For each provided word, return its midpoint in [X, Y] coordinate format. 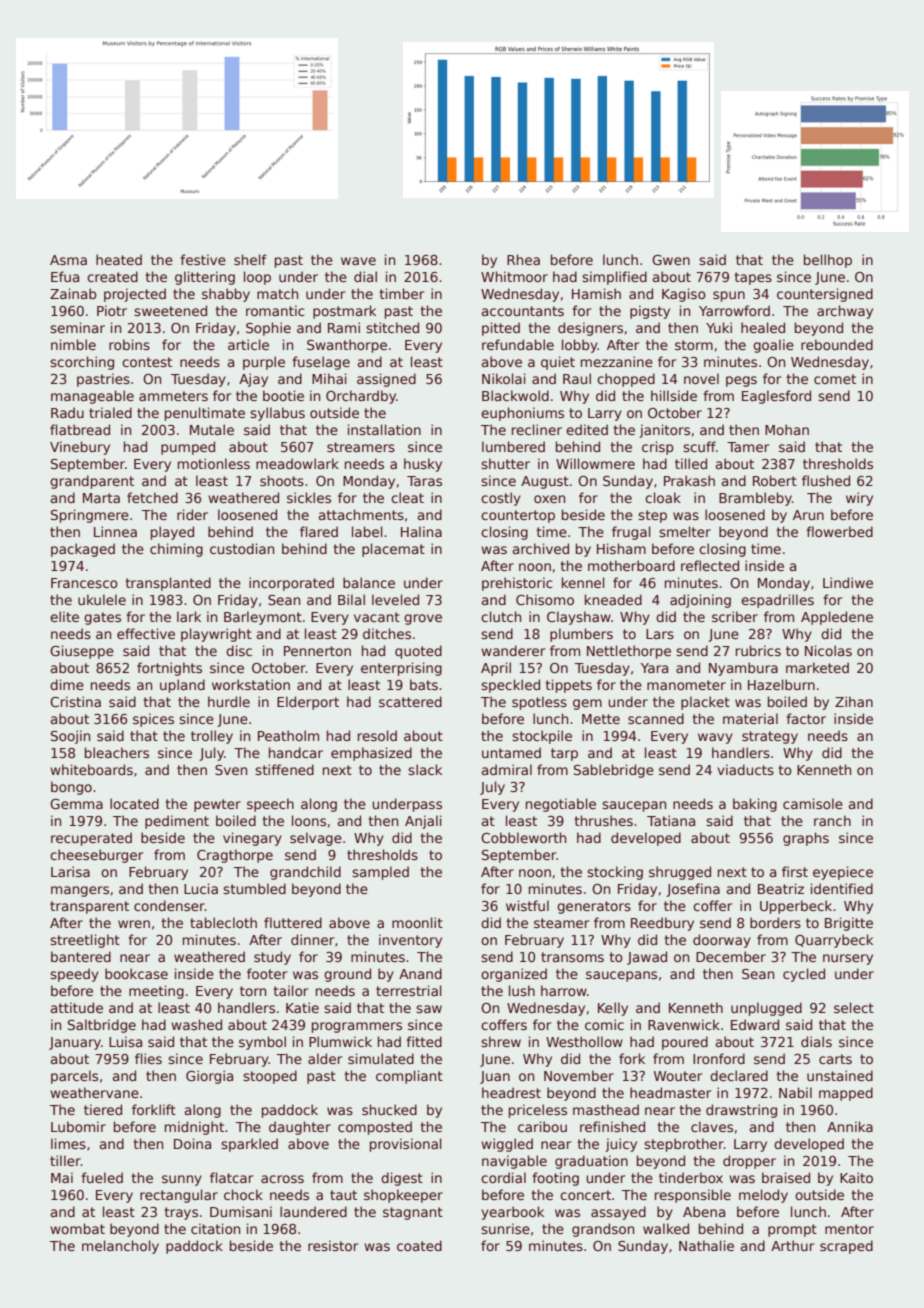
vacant [377, 617]
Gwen [671, 260]
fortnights [169, 669]
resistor [333, 1245]
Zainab [73, 293]
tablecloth [223, 922]
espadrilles [777, 601]
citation [215, 1228]
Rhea [523, 259]
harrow [564, 990]
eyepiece [843, 873]
